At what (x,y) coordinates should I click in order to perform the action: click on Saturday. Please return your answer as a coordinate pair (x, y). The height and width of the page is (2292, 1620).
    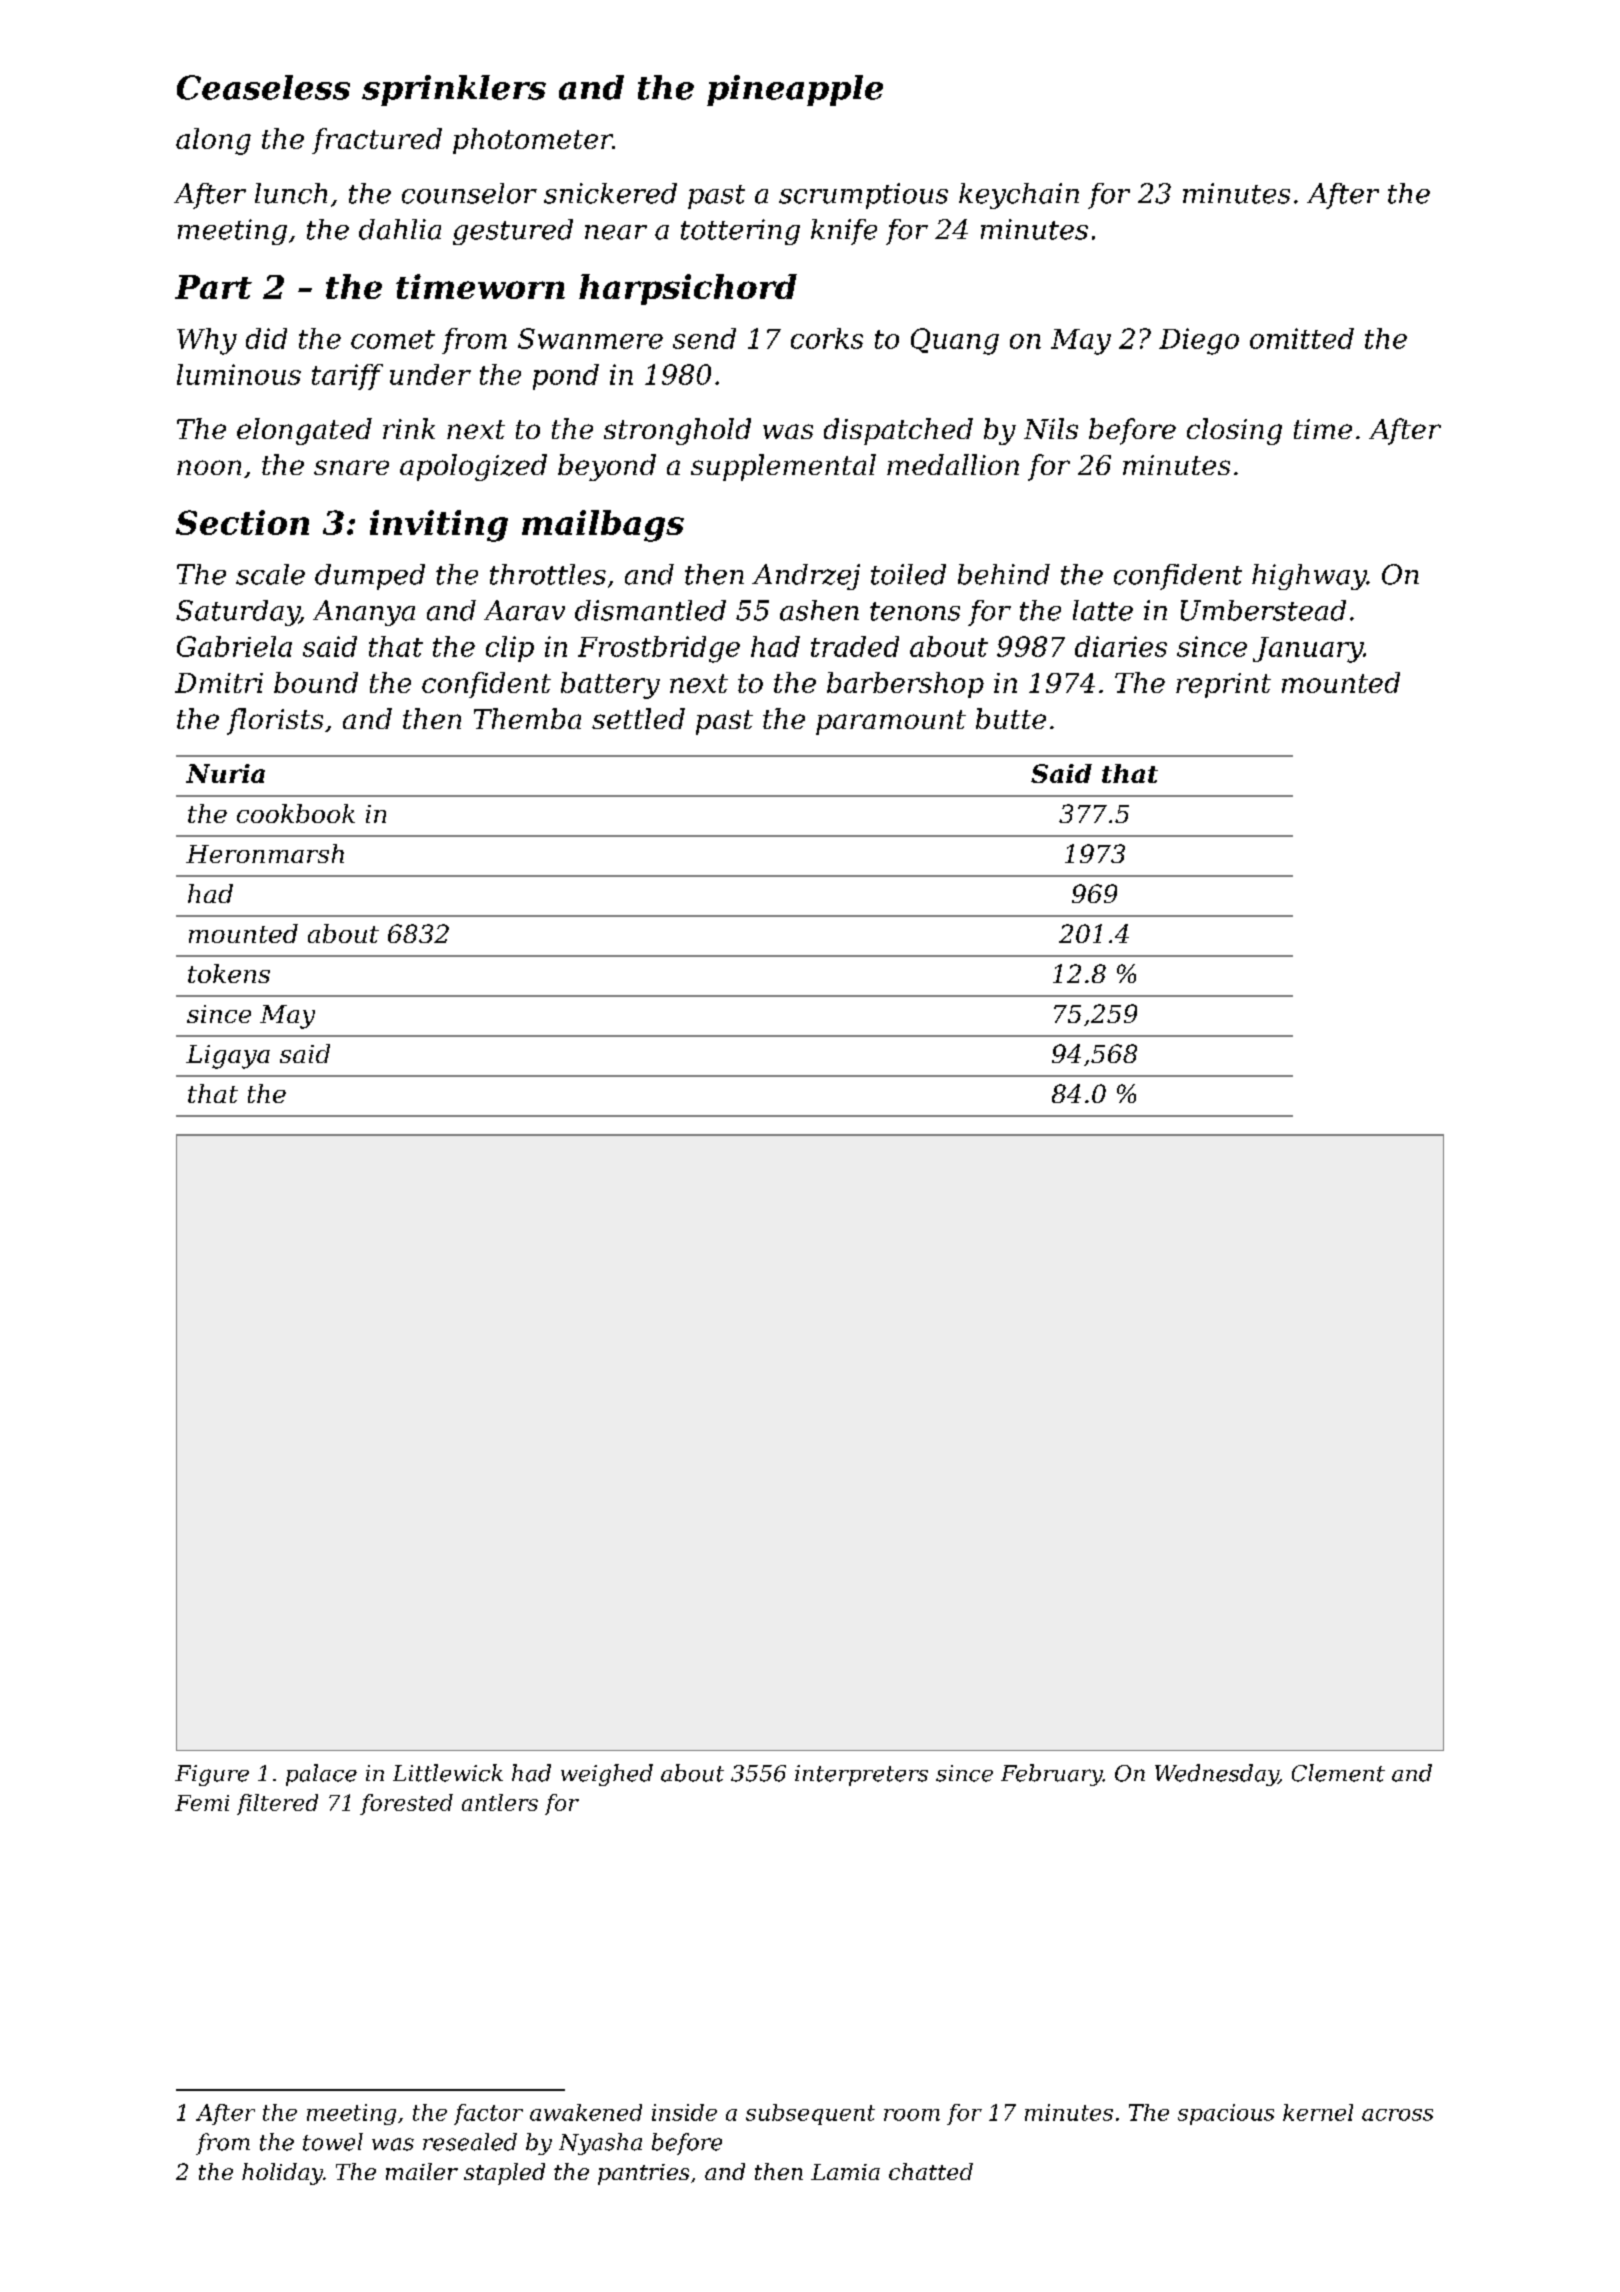
    Looking at the image, I should click on (238, 613).
